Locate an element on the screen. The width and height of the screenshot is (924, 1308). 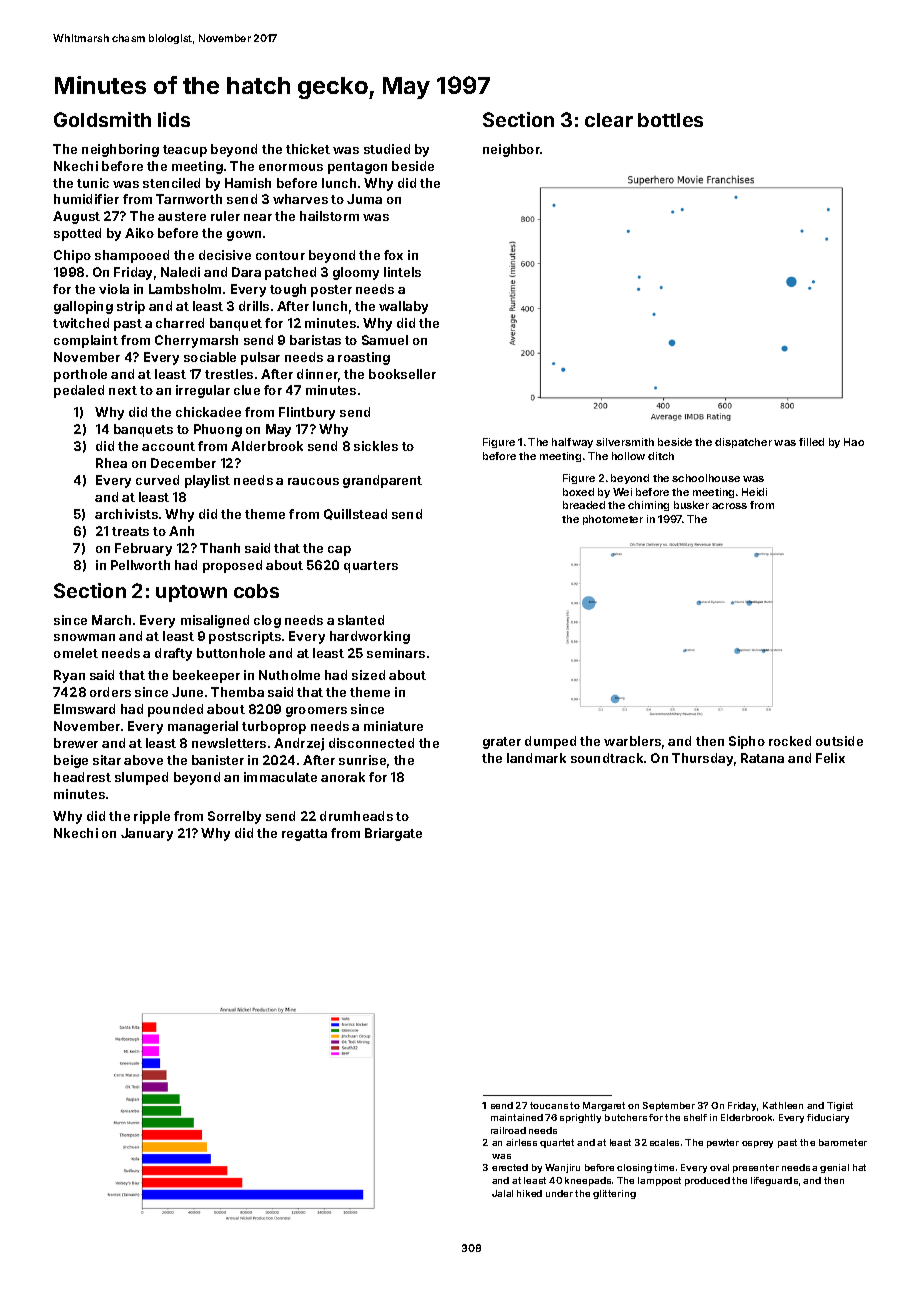
Kathleen is located at coordinates (783, 1105).
